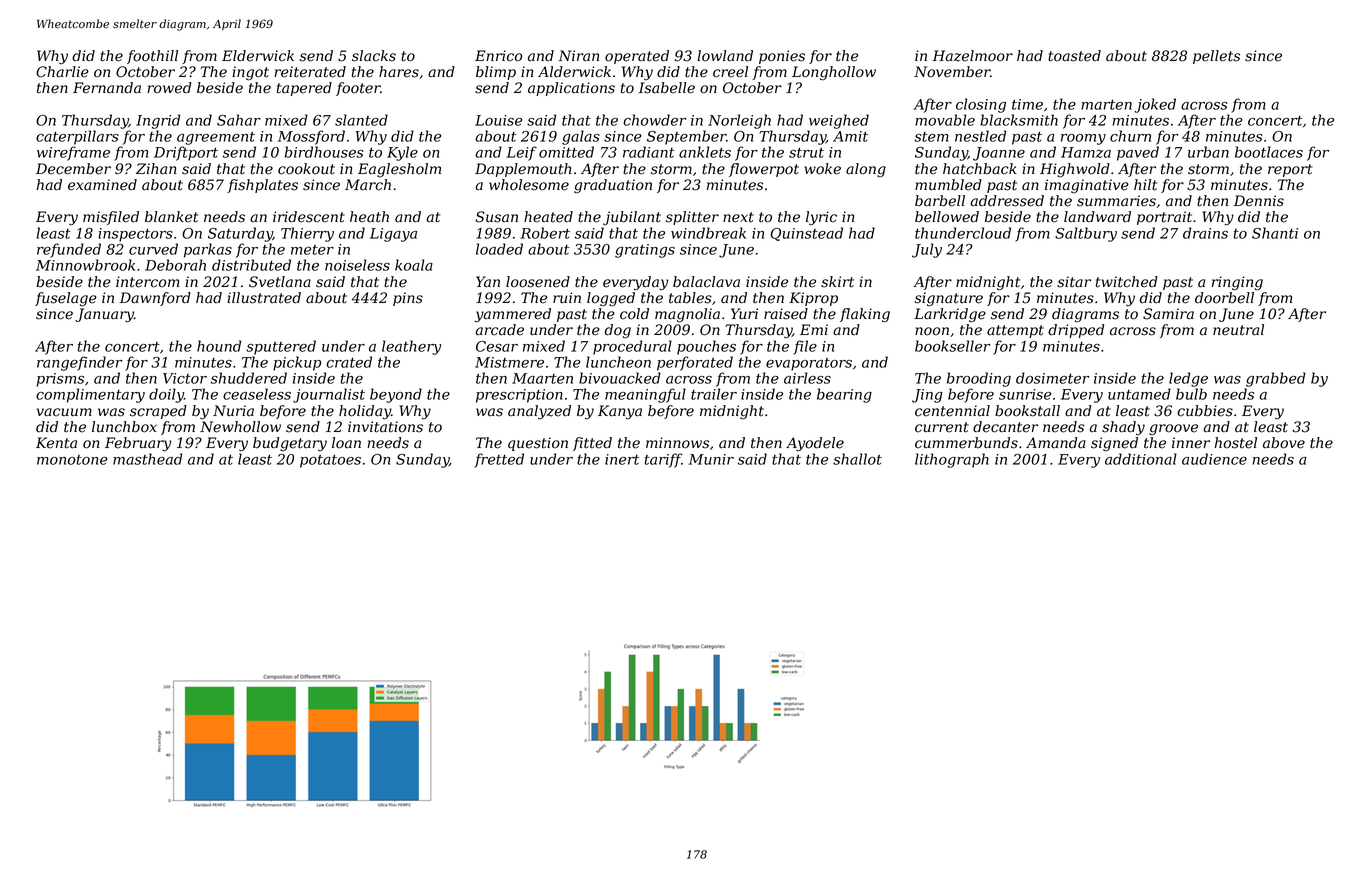 The width and height of the screenshot is (1372, 887). I want to click on perforated, so click(695, 363).
